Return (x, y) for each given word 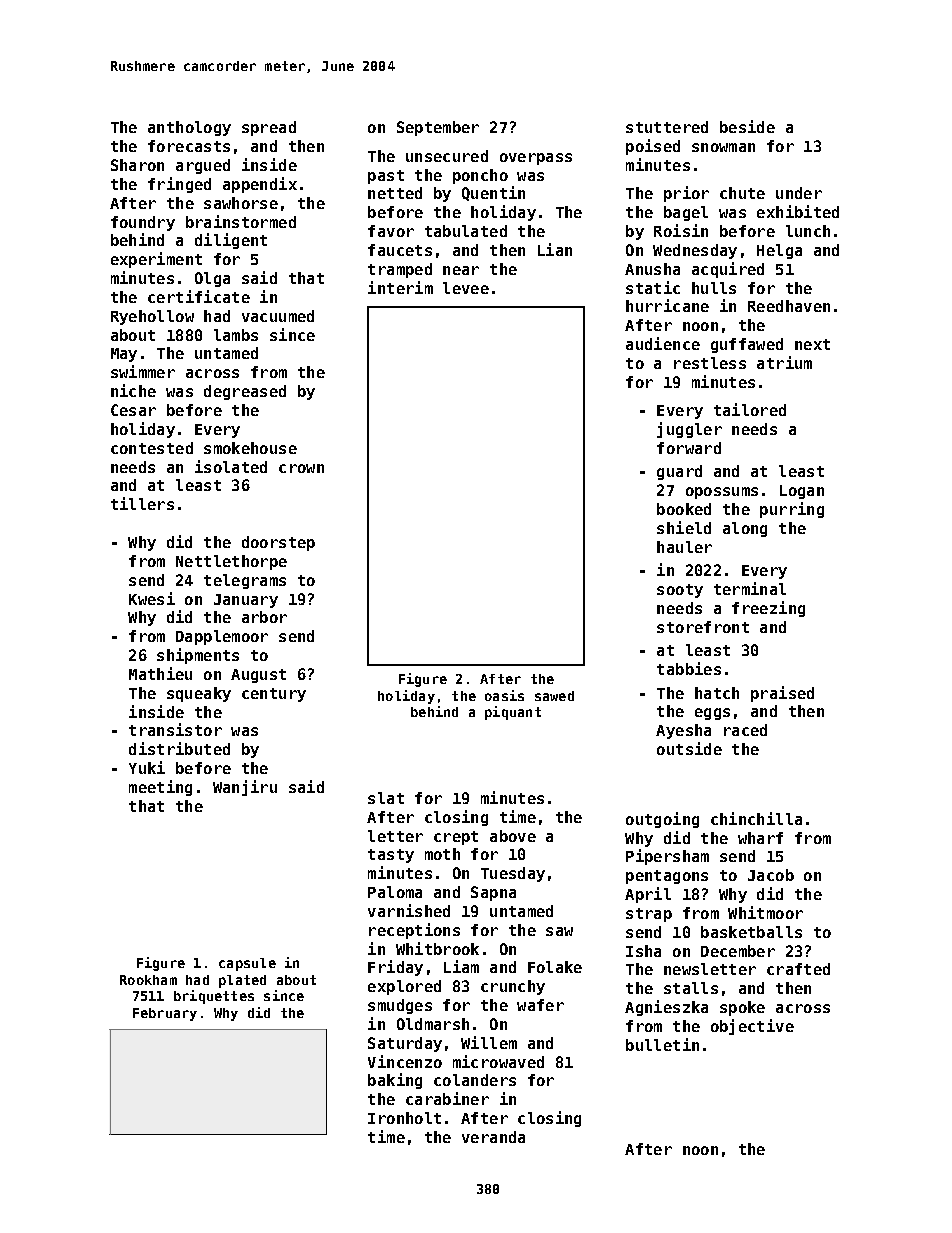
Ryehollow (152, 317)
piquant (513, 713)
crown (301, 468)
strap (649, 915)
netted (395, 193)
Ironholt (404, 1118)
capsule (247, 964)
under (799, 193)
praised (782, 694)
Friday (395, 968)
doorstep (278, 543)
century (274, 695)
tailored (750, 409)
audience (663, 343)
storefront (703, 627)
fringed (179, 185)
